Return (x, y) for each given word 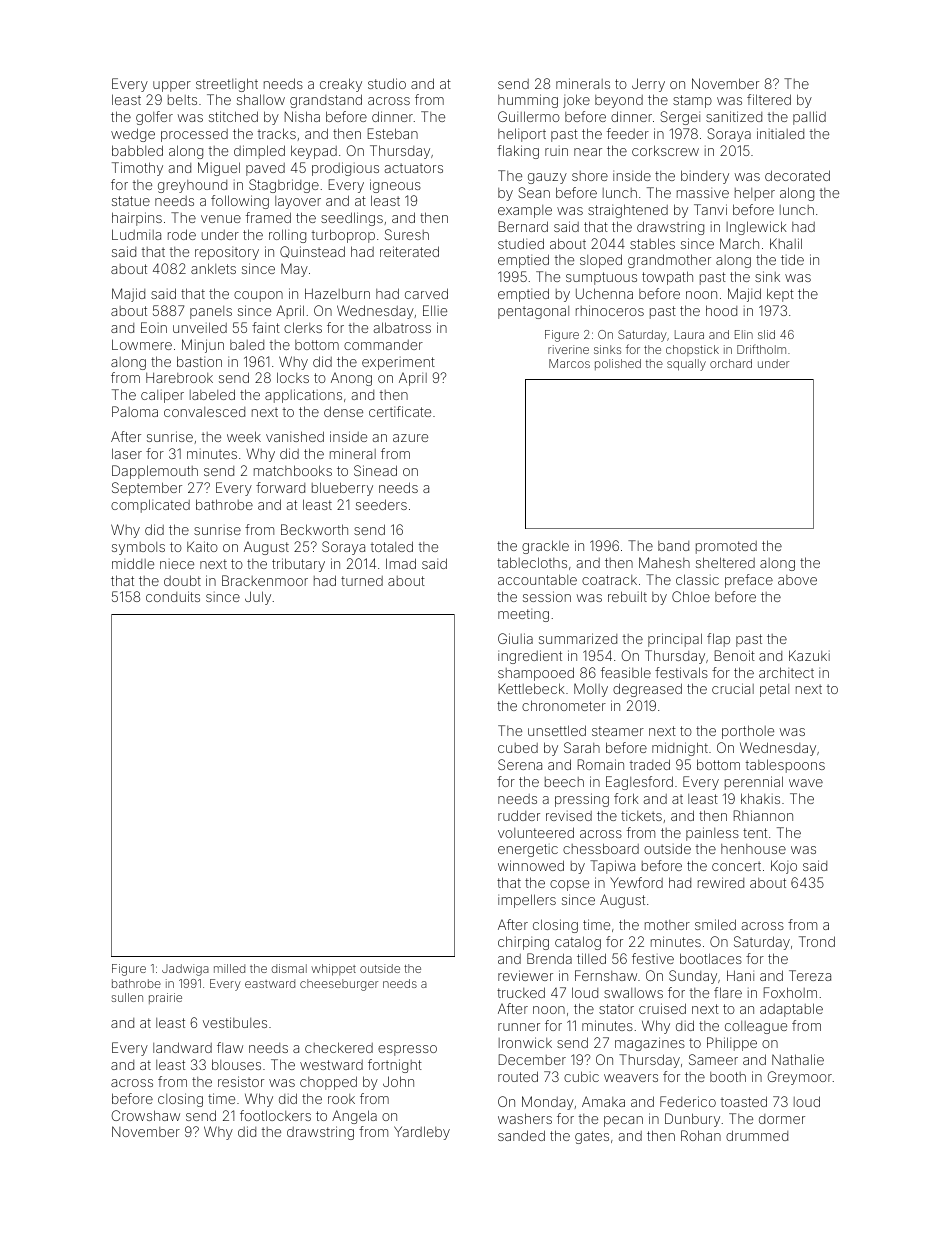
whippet (333, 970)
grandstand (326, 101)
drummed (757, 1135)
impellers (527, 901)
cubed (518, 748)
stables (652, 243)
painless (712, 834)
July (258, 598)
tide (792, 259)
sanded (521, 1135)
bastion (199, 361)
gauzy (547, 178)
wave (806, 783)
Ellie (435, 310)
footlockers (275, 1115)
